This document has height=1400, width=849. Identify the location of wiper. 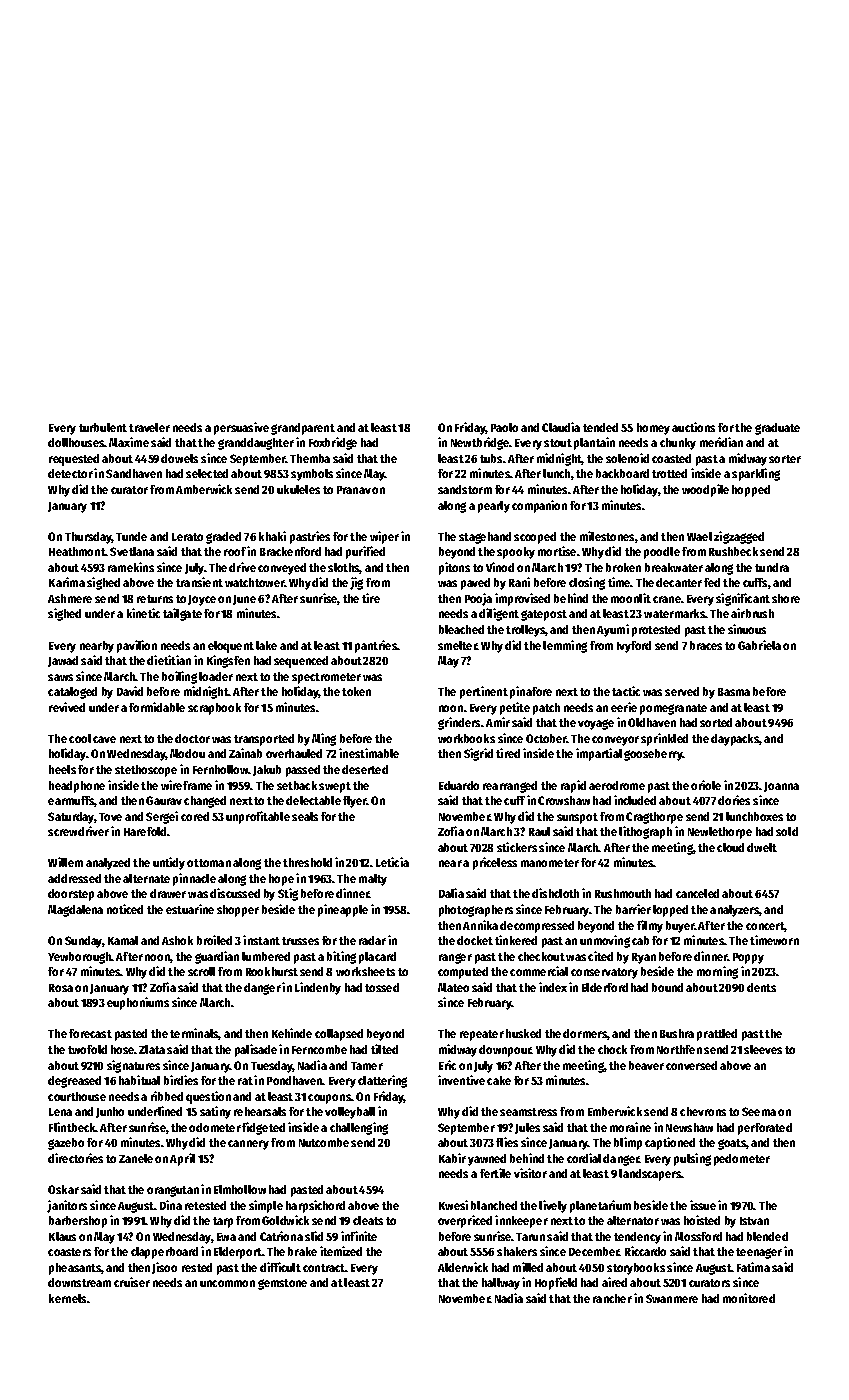
(384, 537).
